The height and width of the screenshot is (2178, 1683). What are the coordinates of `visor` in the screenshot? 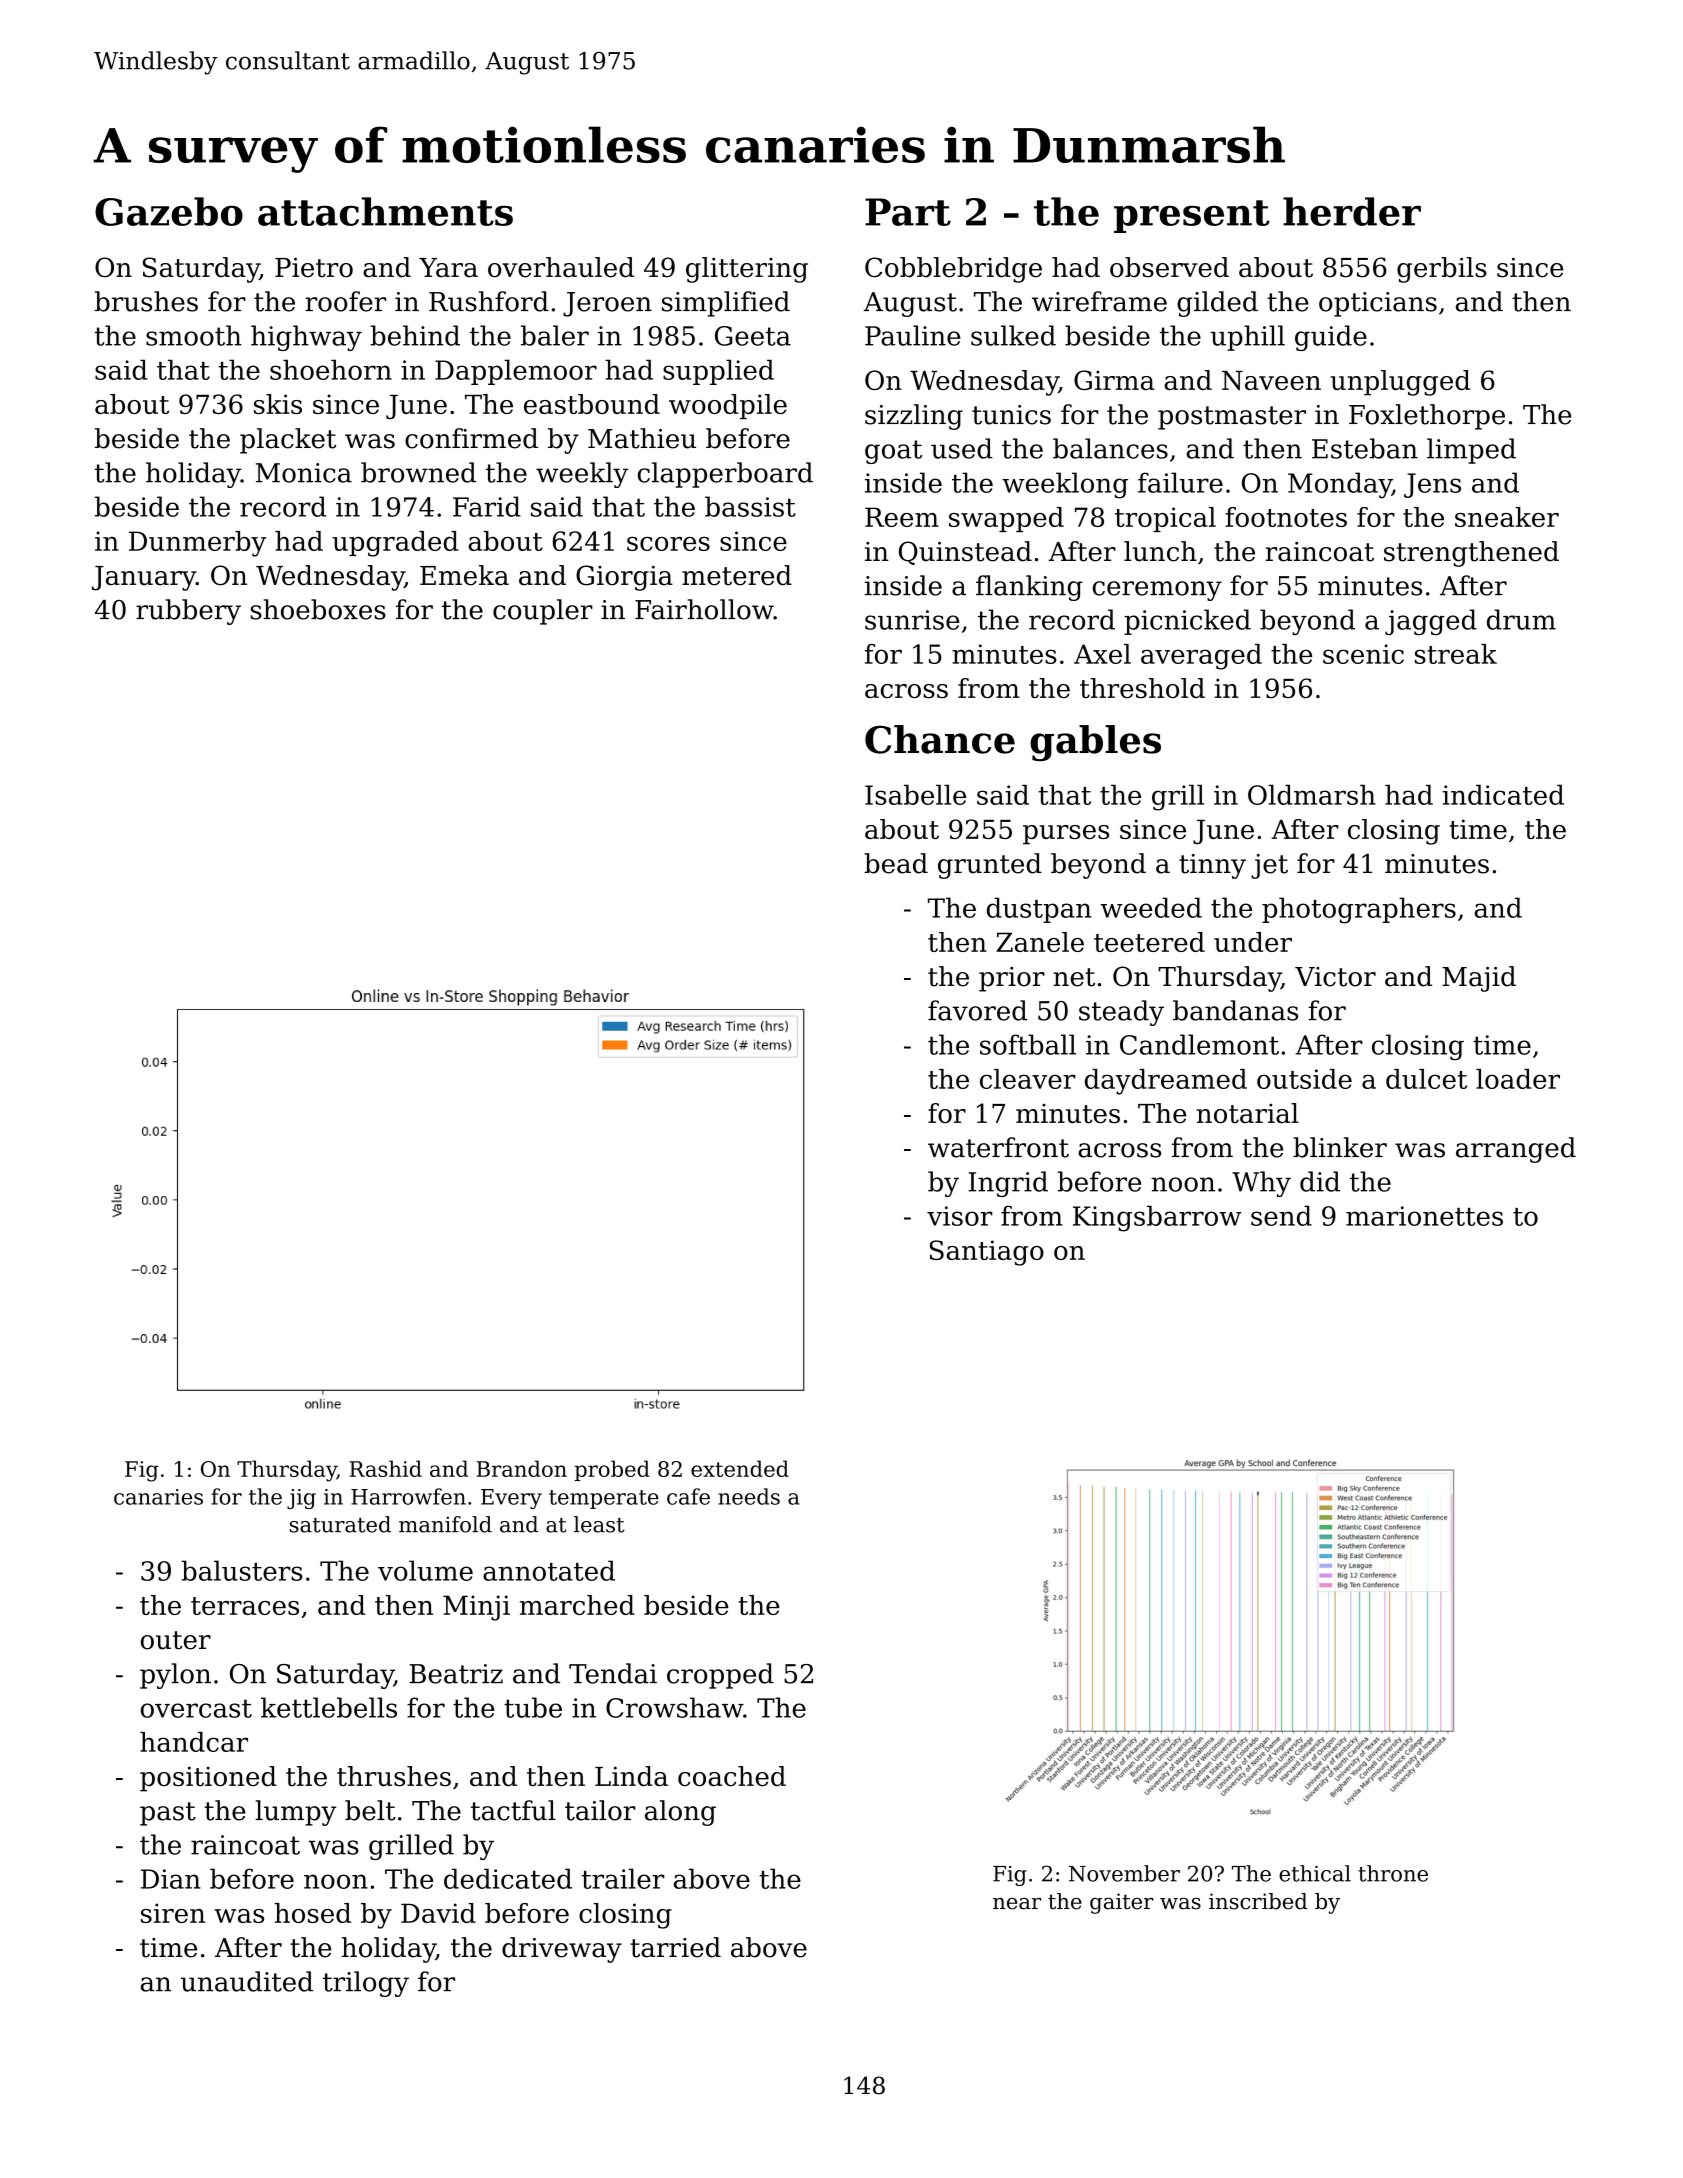 It's located at (959, 1216).
